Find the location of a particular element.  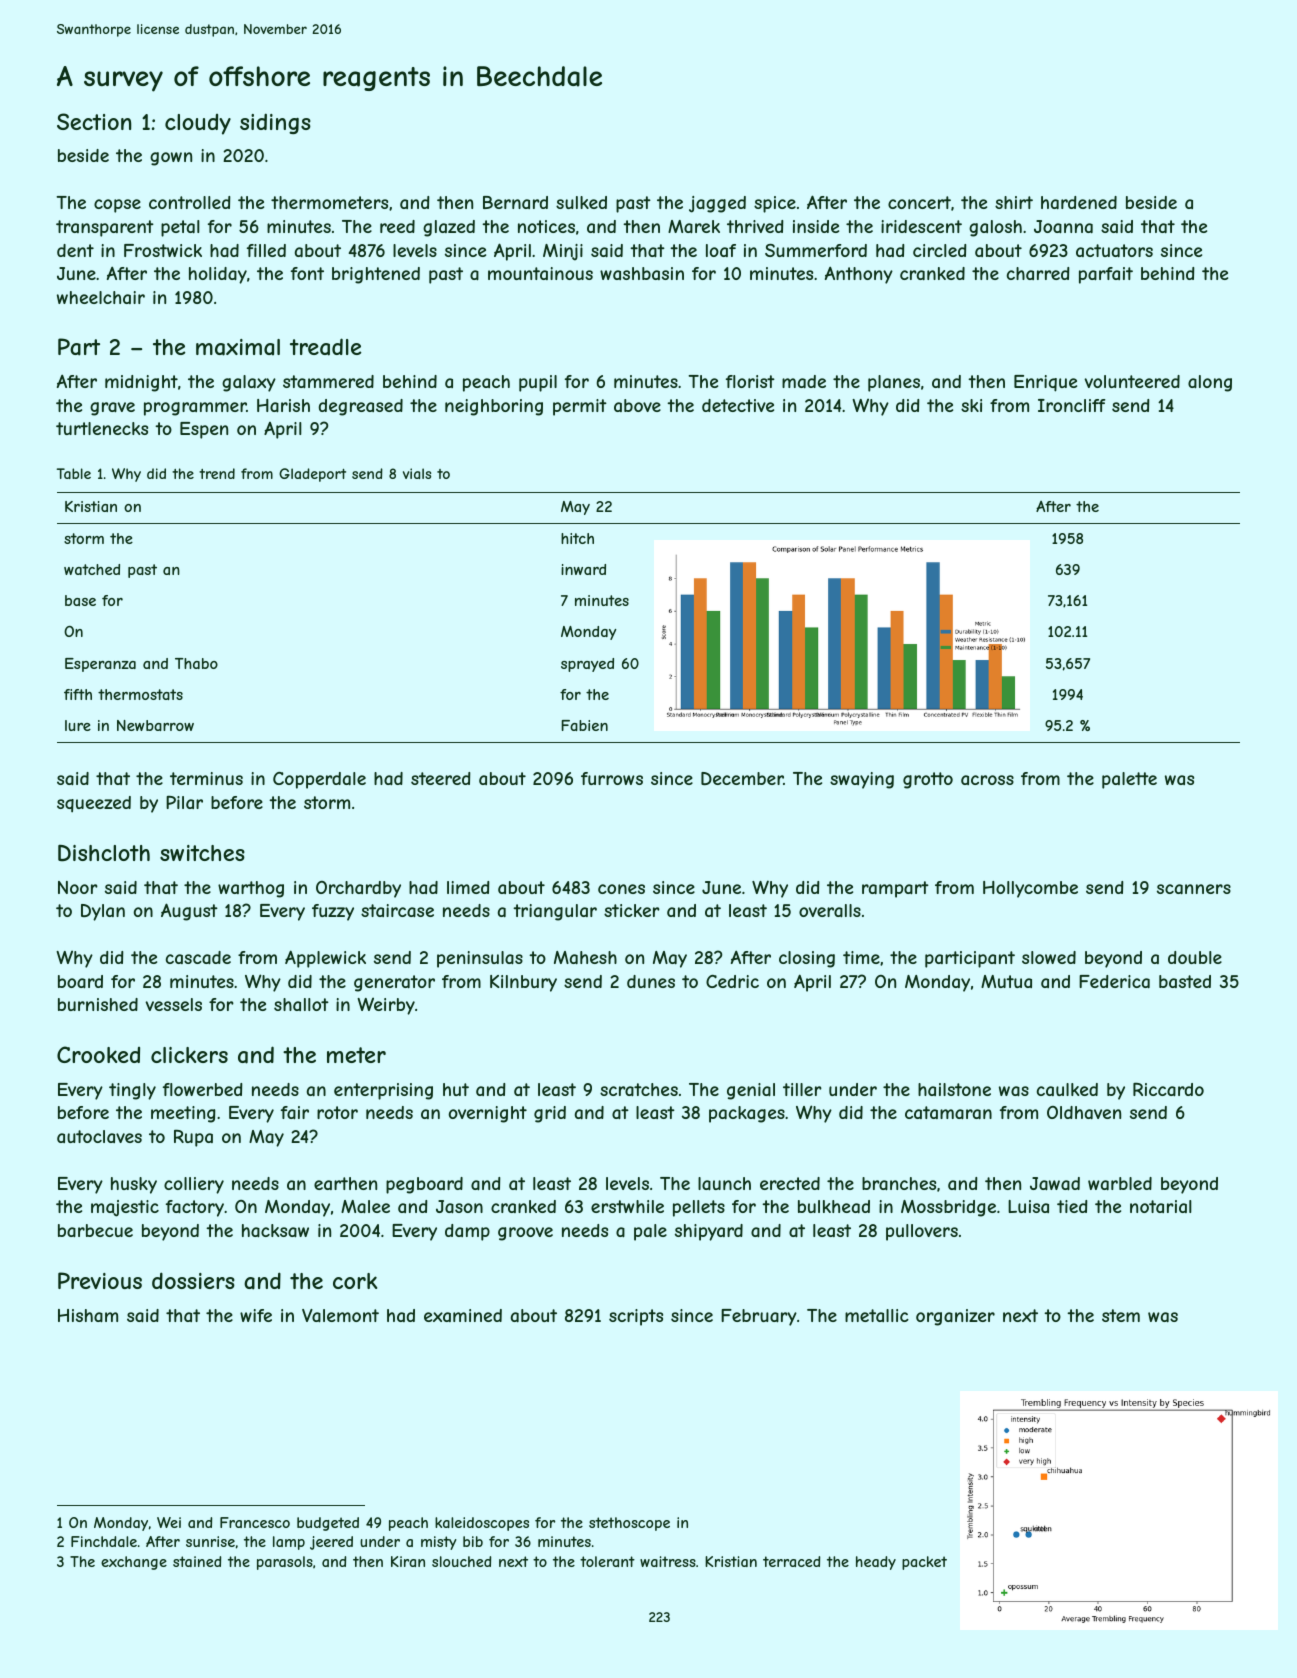

overalls is located at coordinates (830, 910).
